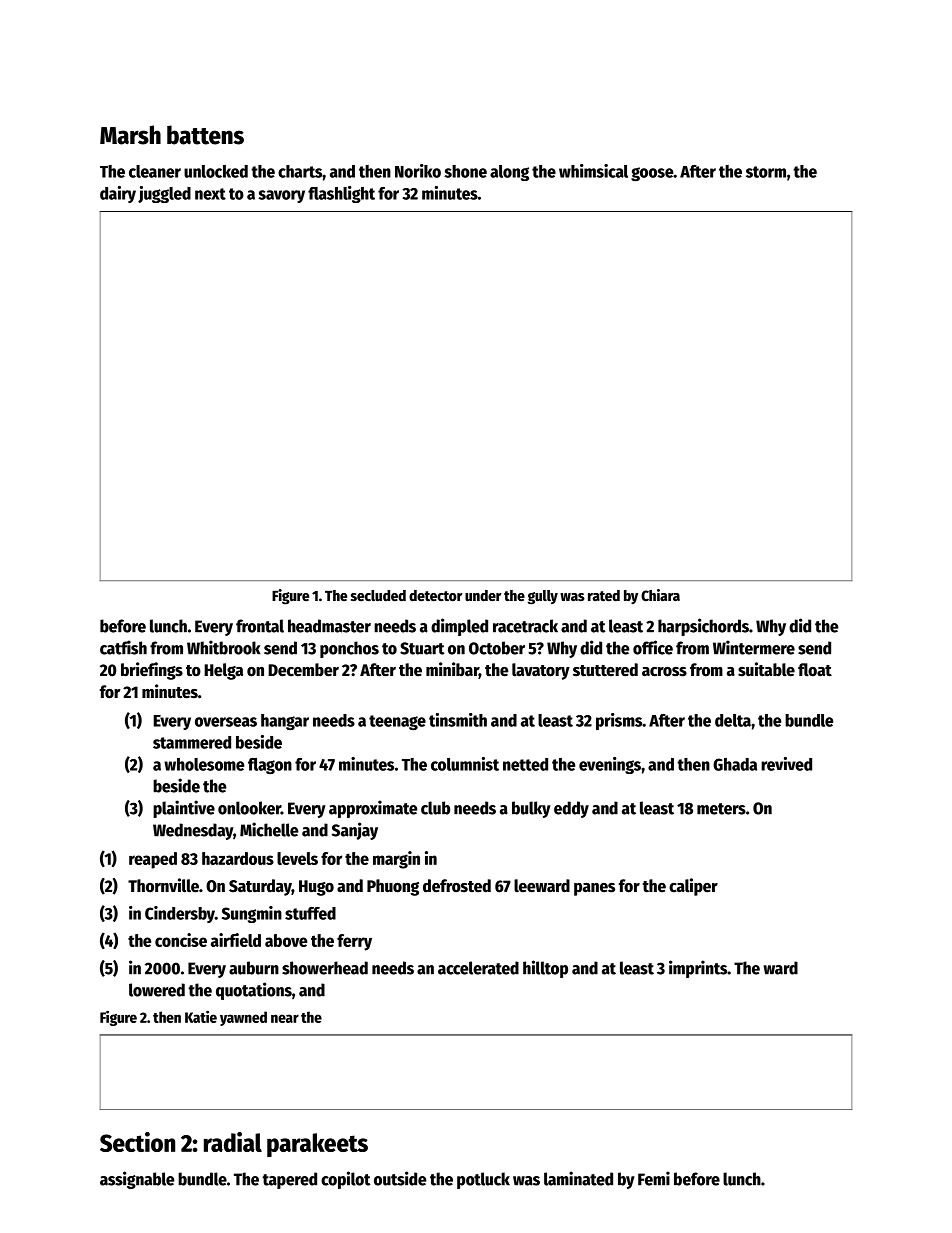 The image size is (952, 1233). Describe the element at coordinates (545, 969) in the image. I see `hilltop` at that location.
